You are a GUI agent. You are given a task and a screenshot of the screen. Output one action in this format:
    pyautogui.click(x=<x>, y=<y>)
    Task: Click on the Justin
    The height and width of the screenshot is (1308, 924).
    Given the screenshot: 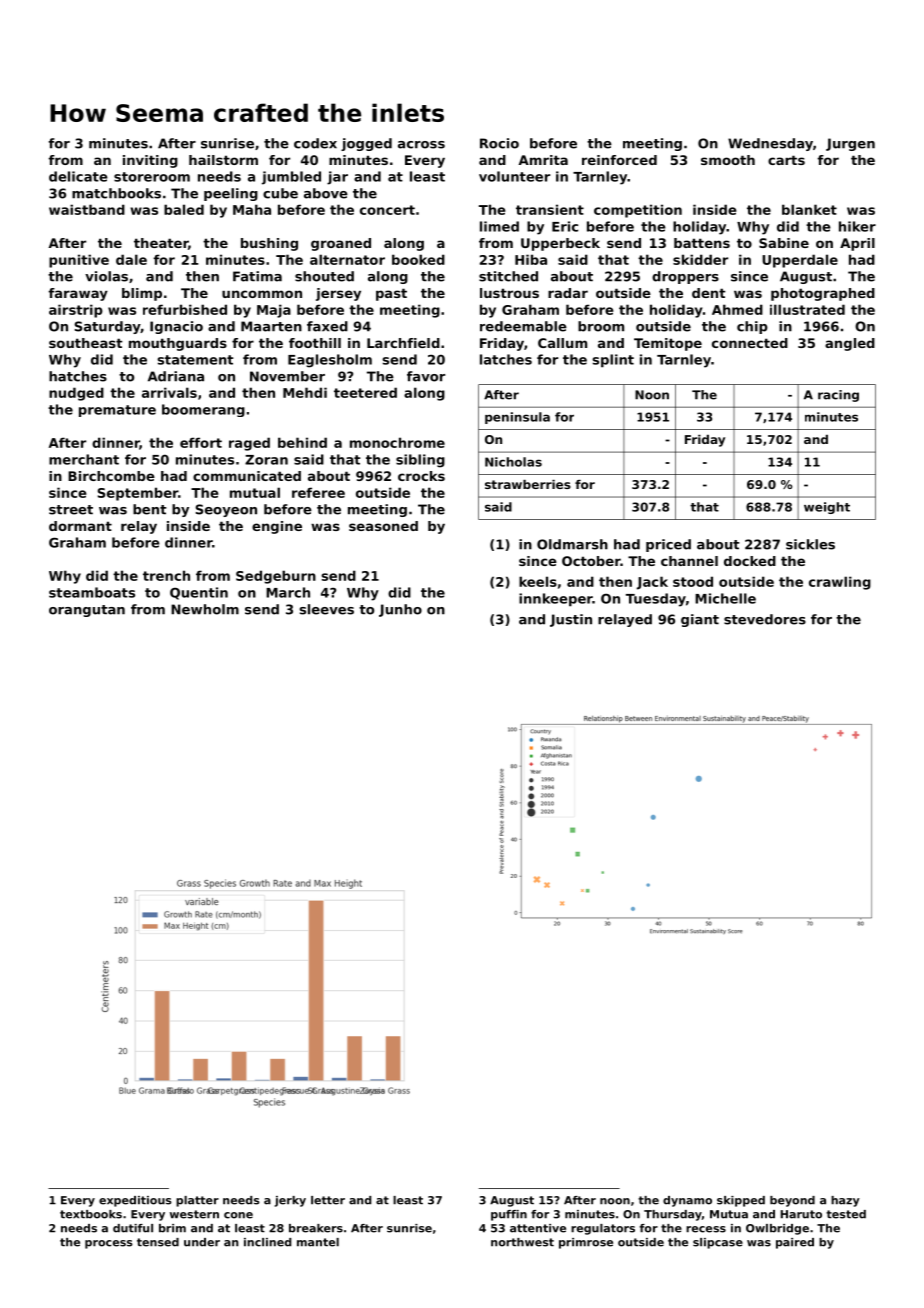 What is the action you would take?
    pyautogui.click(x=571, y=620)
